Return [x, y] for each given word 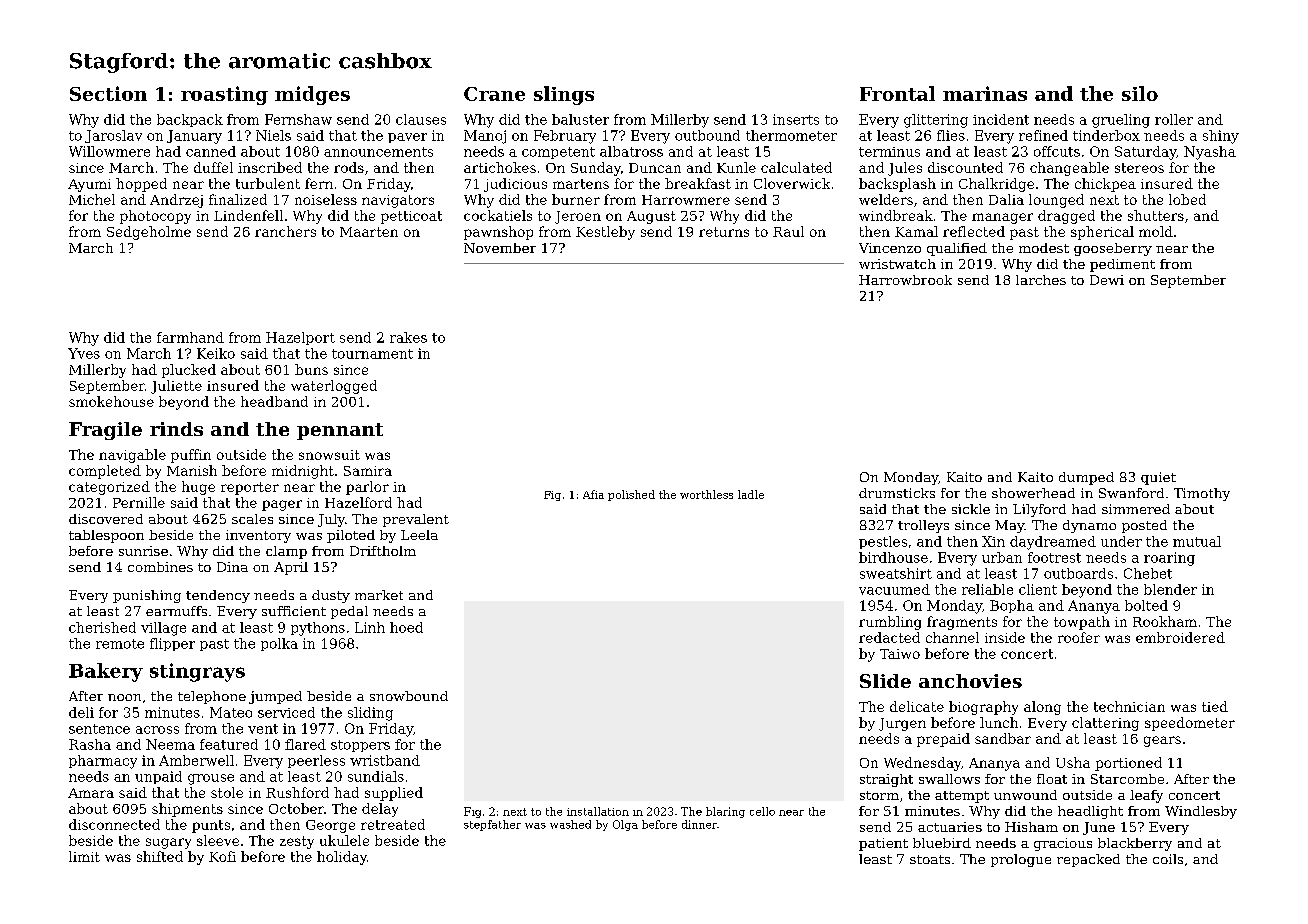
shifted [160, 856]
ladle [751, 494]
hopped [141, 185]
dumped [1086, 478]
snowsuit [329, 455]
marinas [985, 93]
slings [564, 95]
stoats [930, 859]
